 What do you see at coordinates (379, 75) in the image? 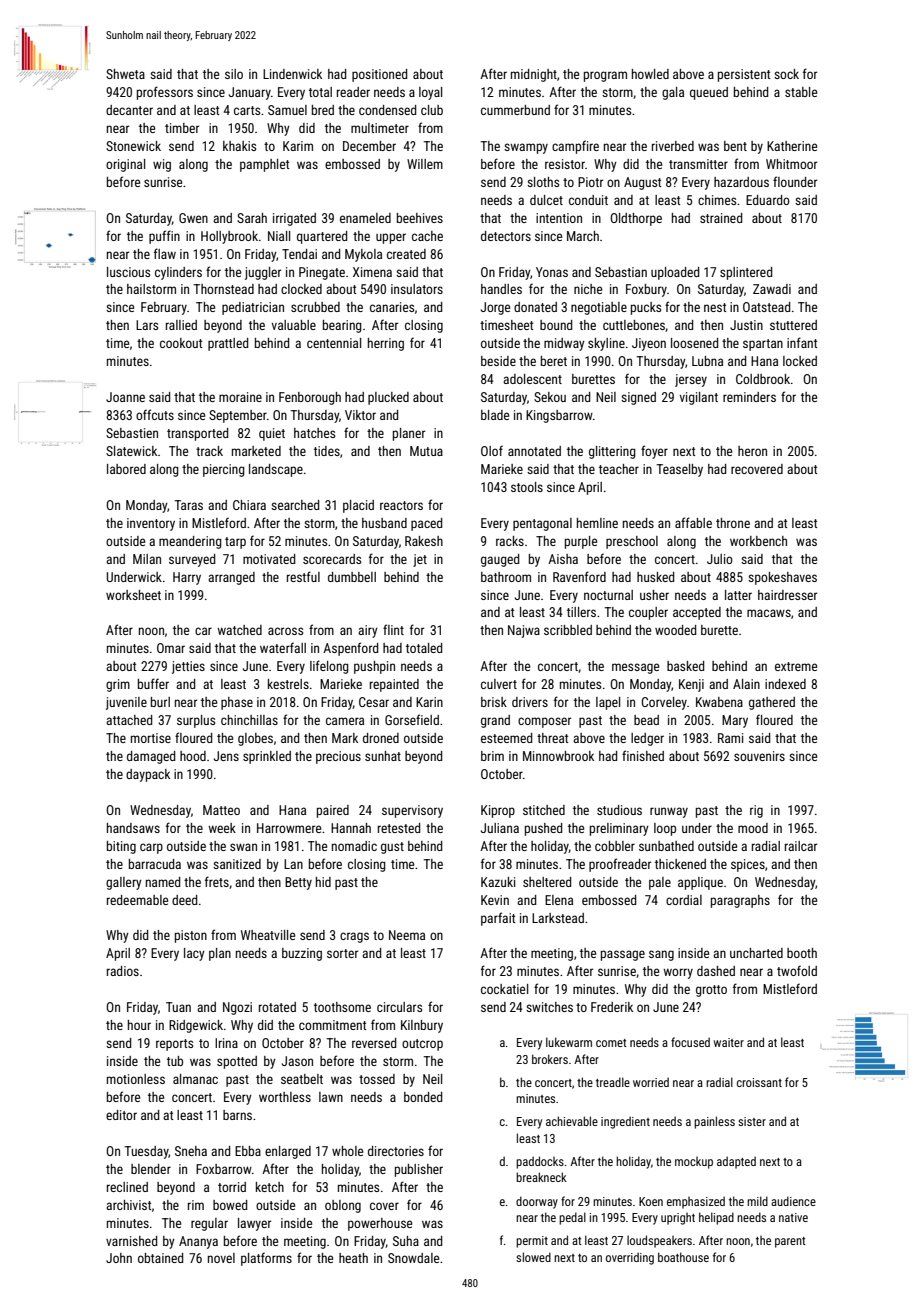
I see `positioned` at bounding box center [379, 75].
